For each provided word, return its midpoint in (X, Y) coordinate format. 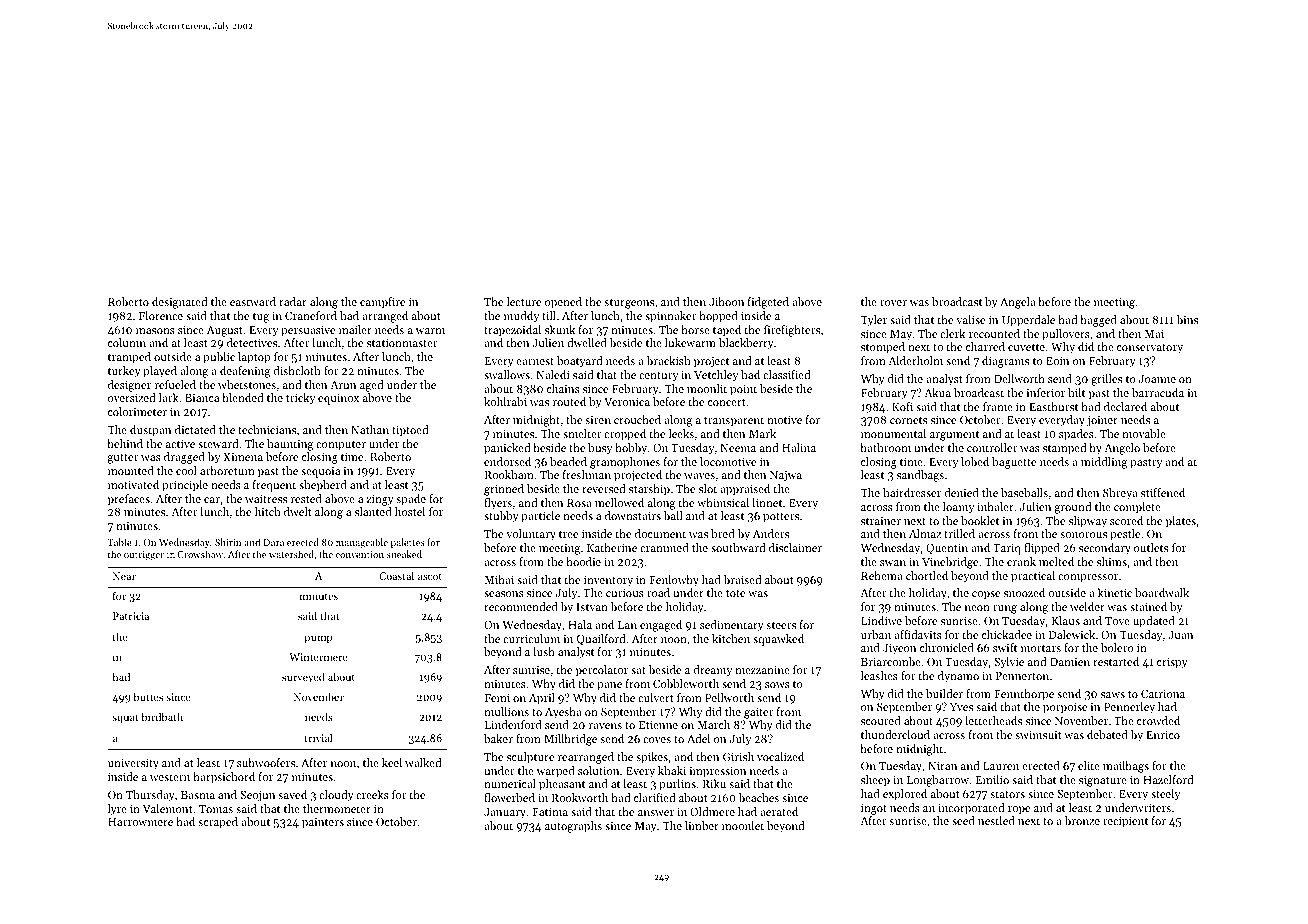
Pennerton (1022, 676)
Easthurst (1053, 406)
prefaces (129, 500)
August (225, 331)
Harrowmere (140, 822)
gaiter (758, 713)
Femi (497, 698)
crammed (664, 547)
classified (786, 374)
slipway (1088, 522)
